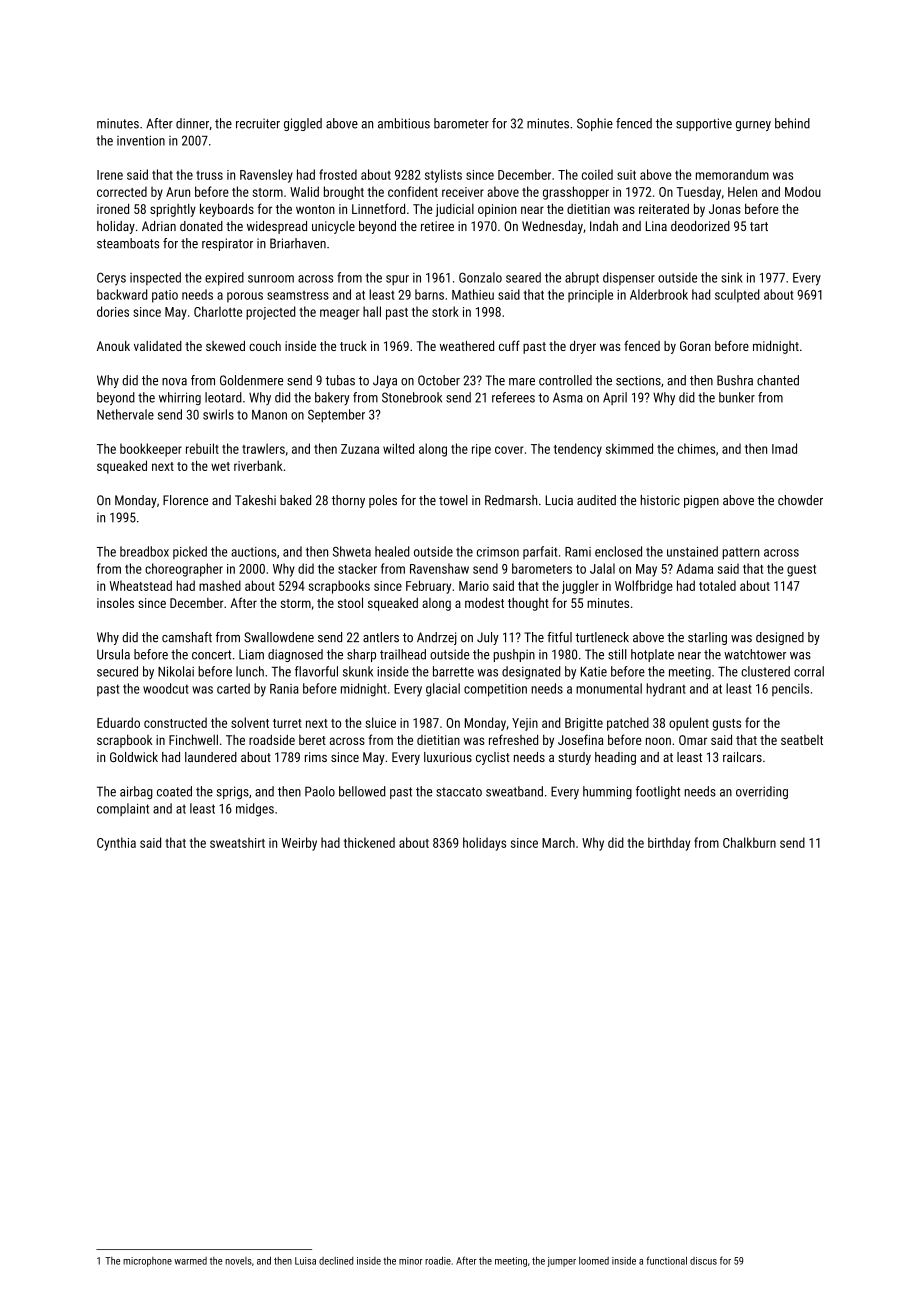 The height and width of the image is (1308, 924). I want to click on jumper, so click(561, 1262).
